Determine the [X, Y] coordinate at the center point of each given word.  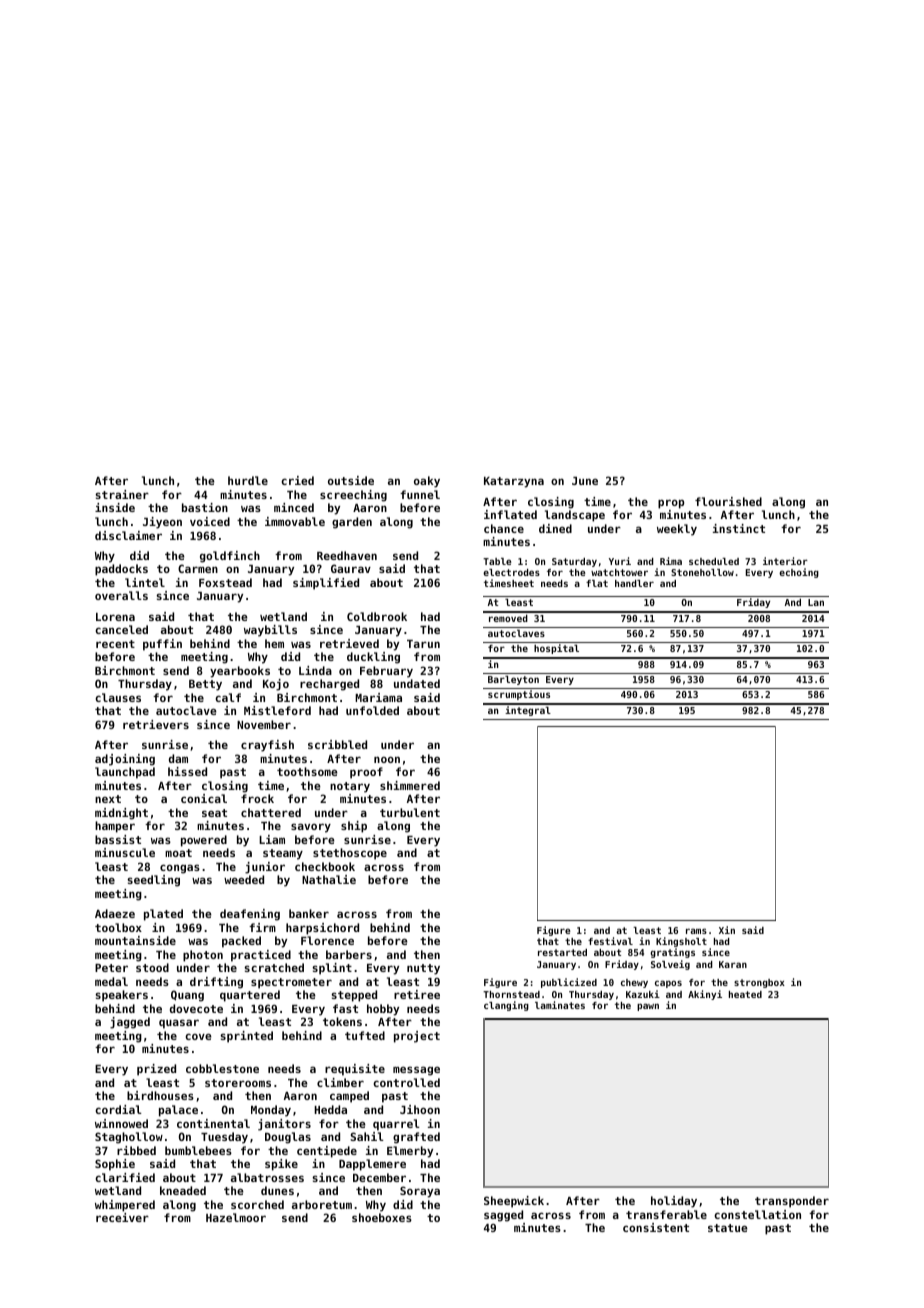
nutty [423, 969]
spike [281, 1165]
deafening [250, 915]
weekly [677, 530]
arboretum [322, 1204]
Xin [727, 930]
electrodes [511, 572]
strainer [122, 494]
